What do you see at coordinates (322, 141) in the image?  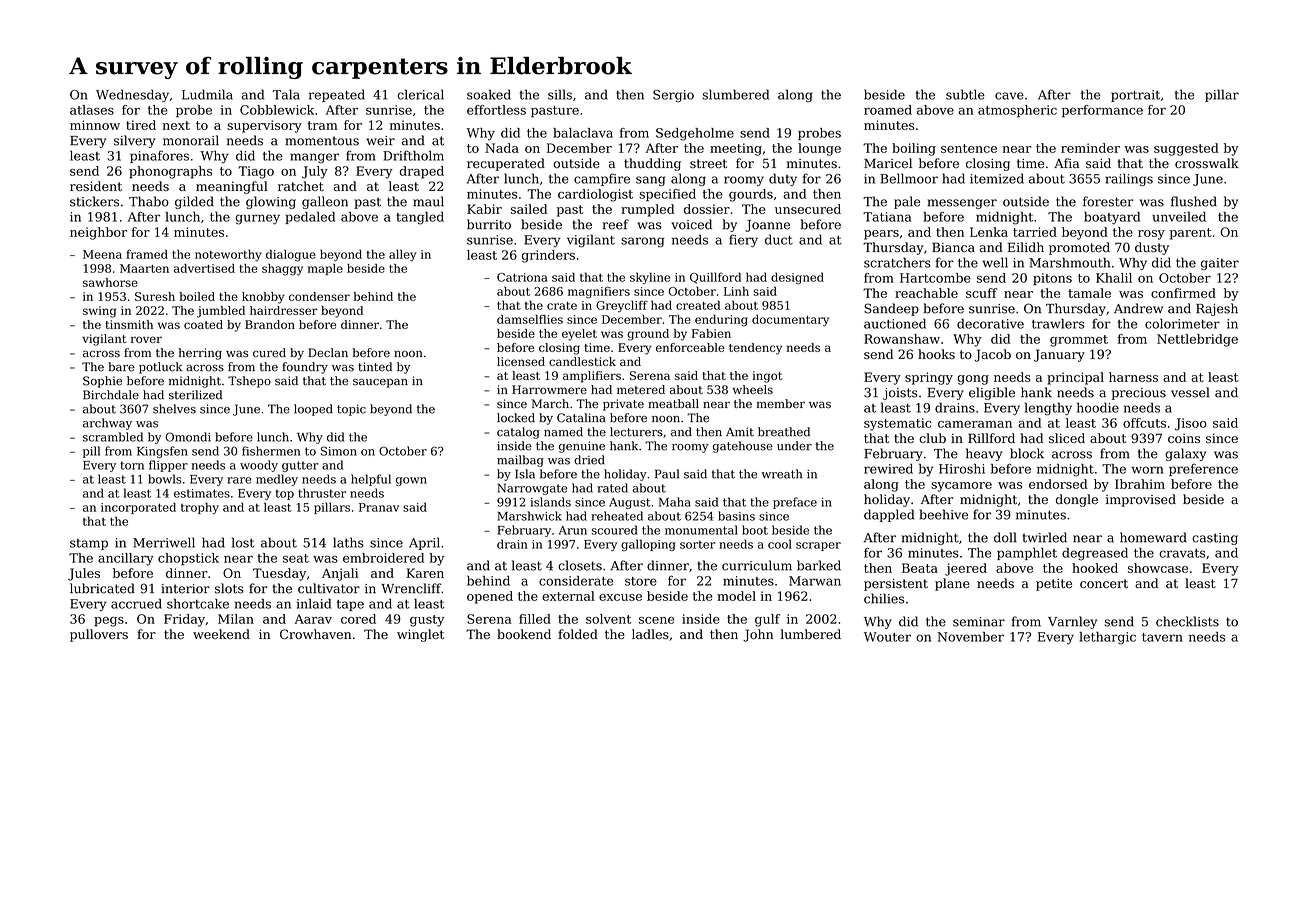 I see `momentous` at bounding box center [322, 141].
